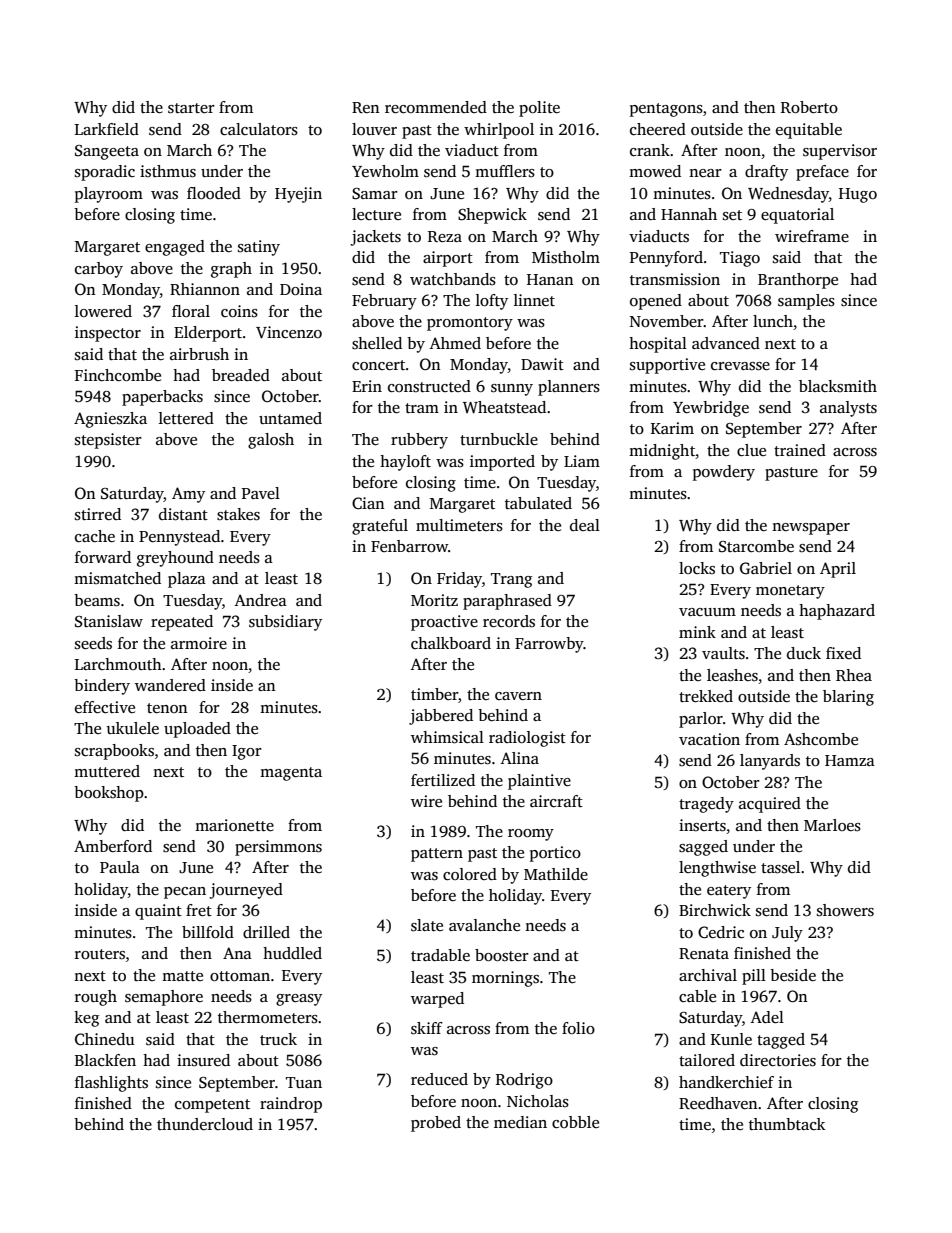 Image resolution: width=952 pixels, height=1233 pixels. Describe the element at coordinates (291, 1105) in the document. I see `raindrop` at that location.
